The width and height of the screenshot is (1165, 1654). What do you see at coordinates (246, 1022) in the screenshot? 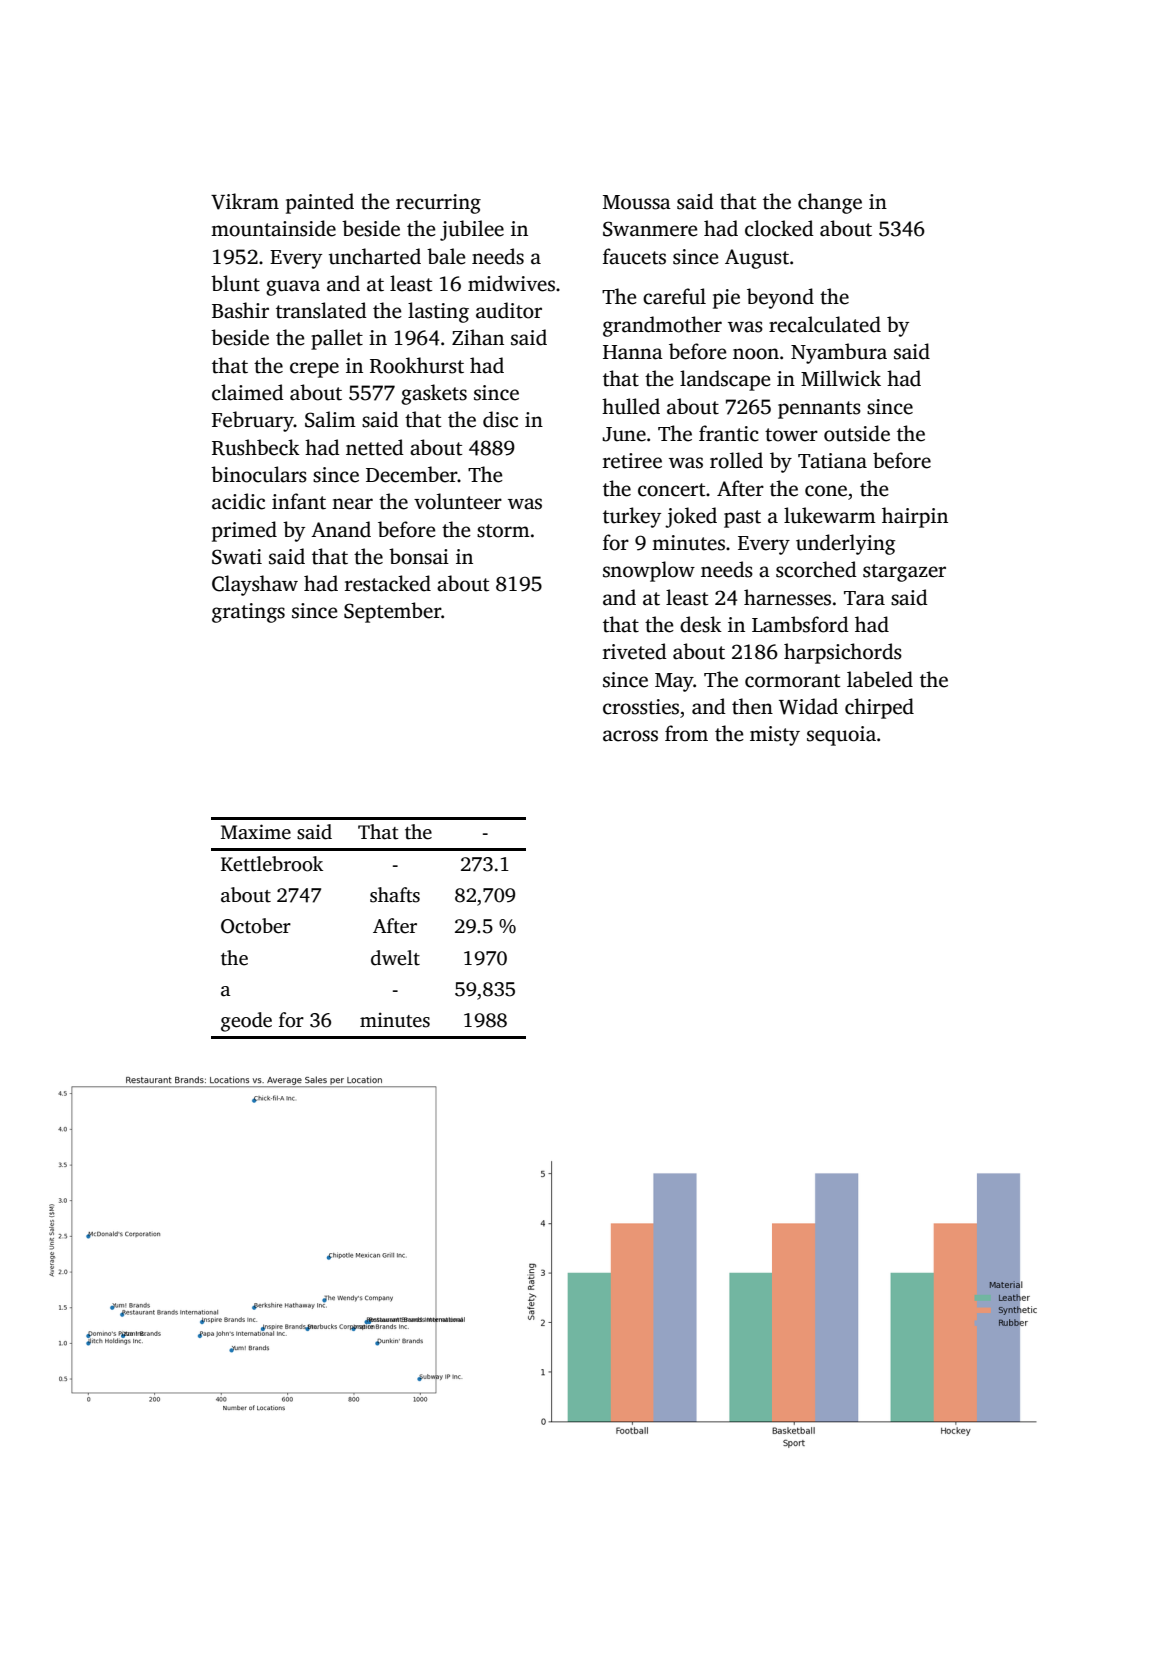
I see `geode` at bounding box center [246, 1022].
